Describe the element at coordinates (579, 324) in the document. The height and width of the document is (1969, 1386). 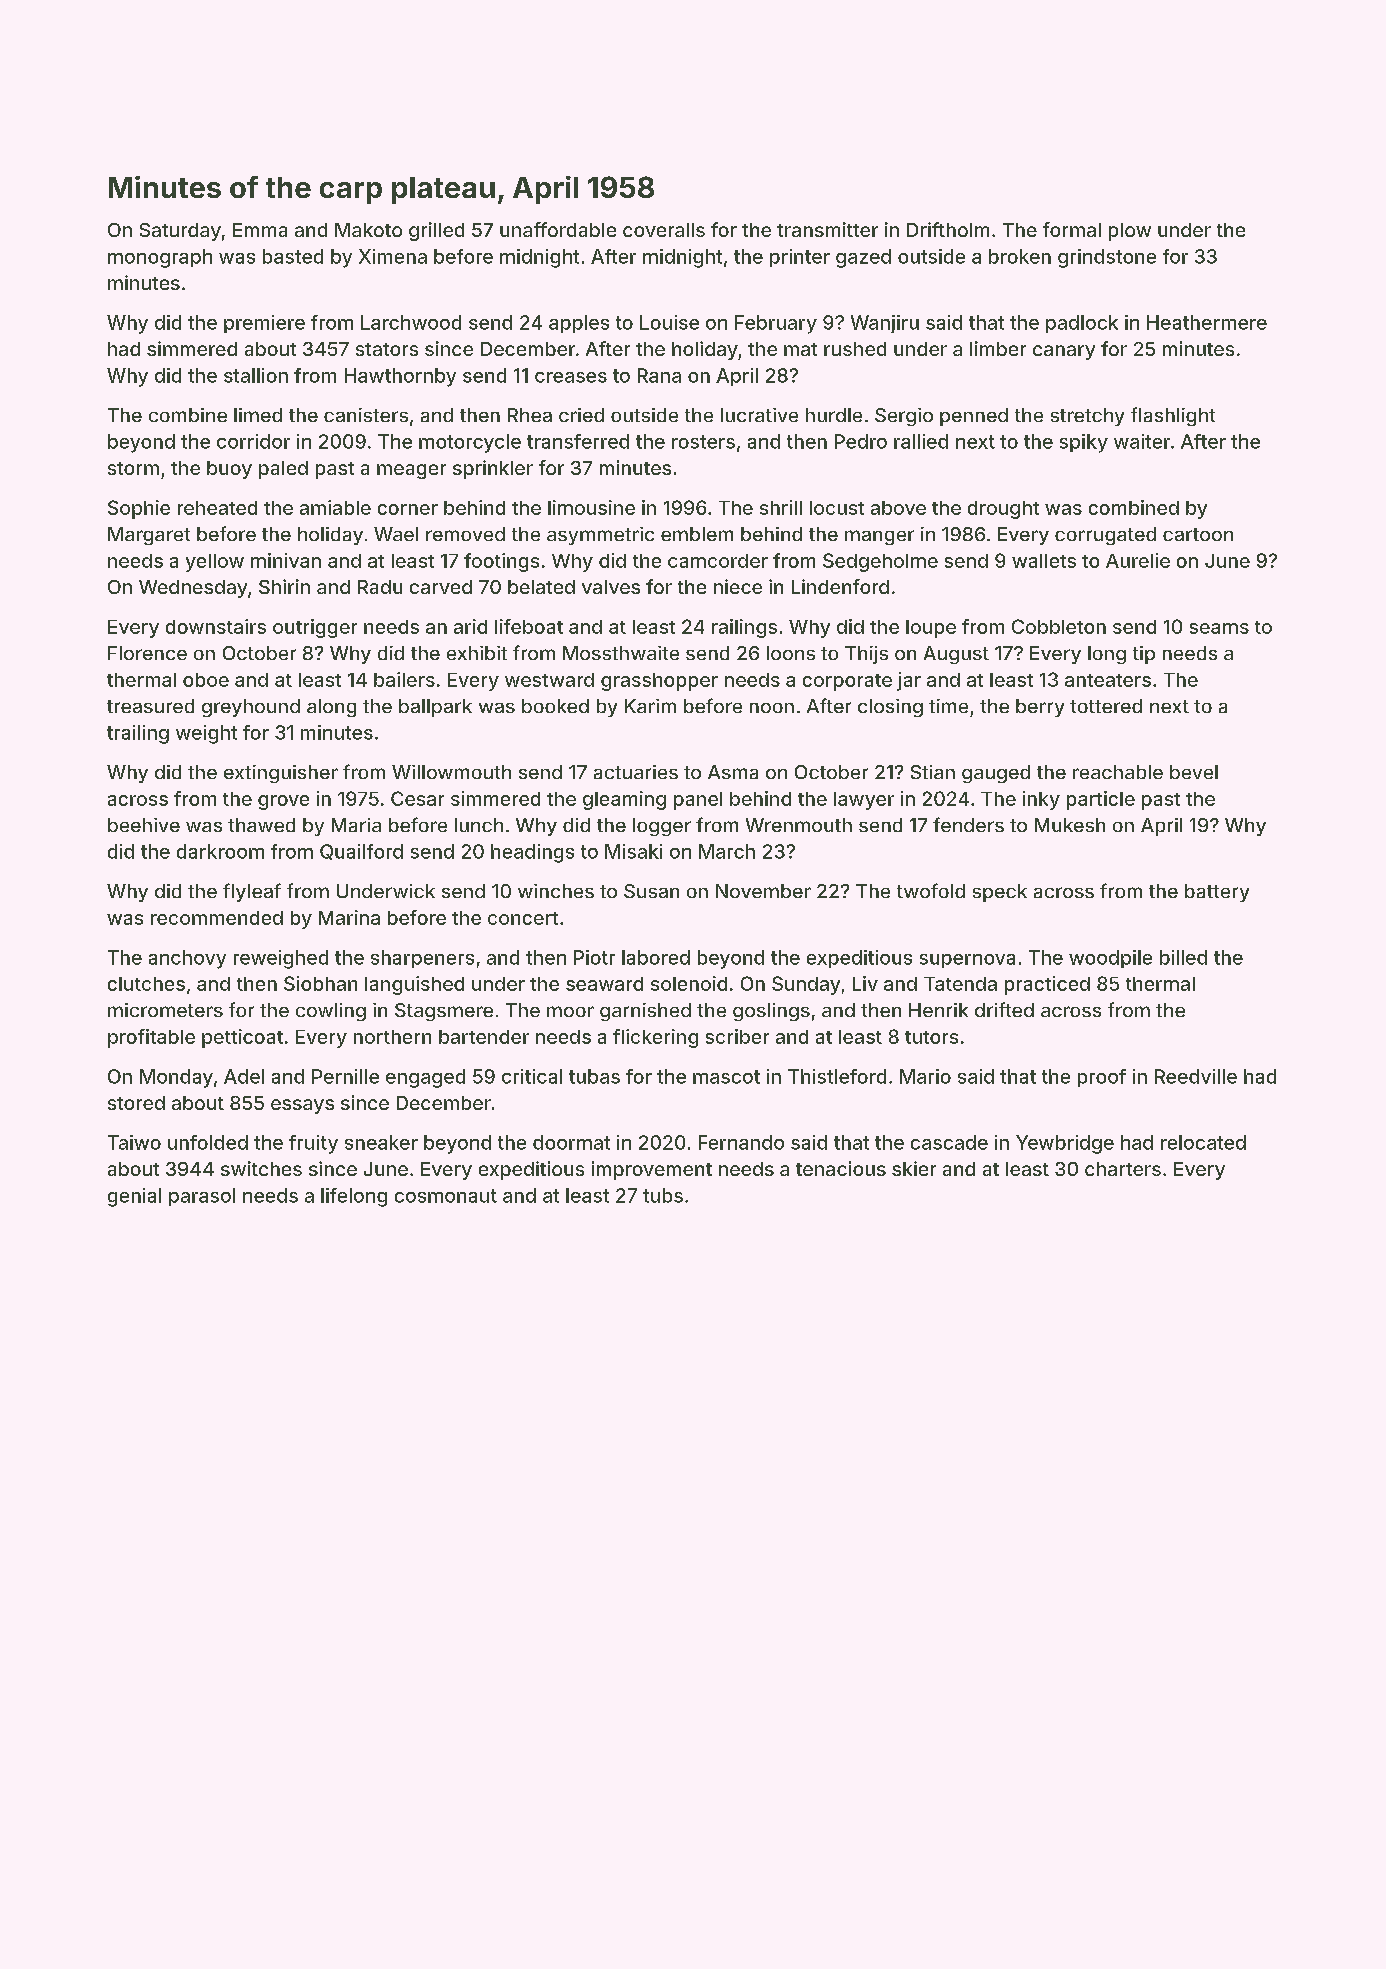
I see `apples` at that location.
